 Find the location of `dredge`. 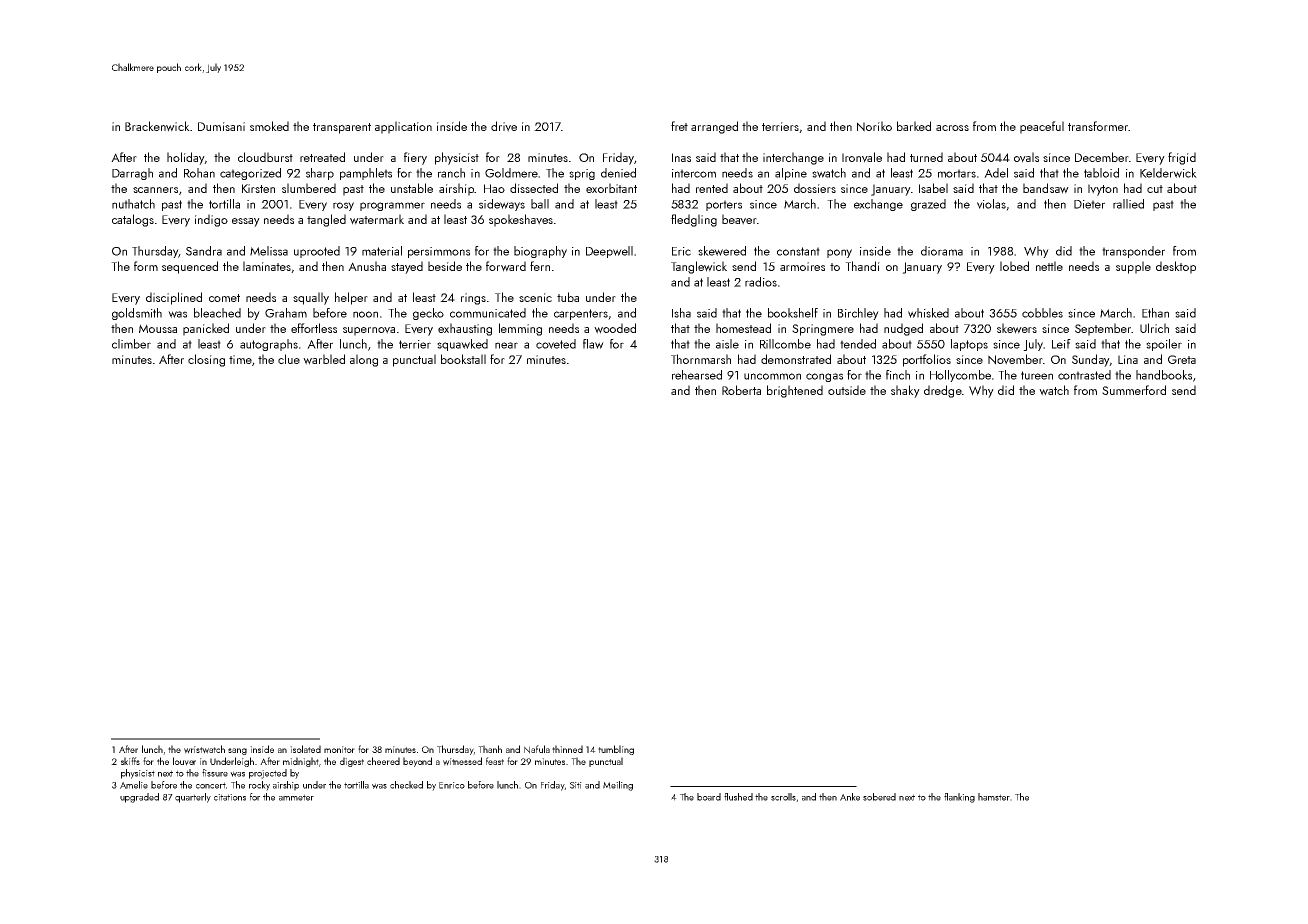

dredge is located at coordinates (943, 391).
